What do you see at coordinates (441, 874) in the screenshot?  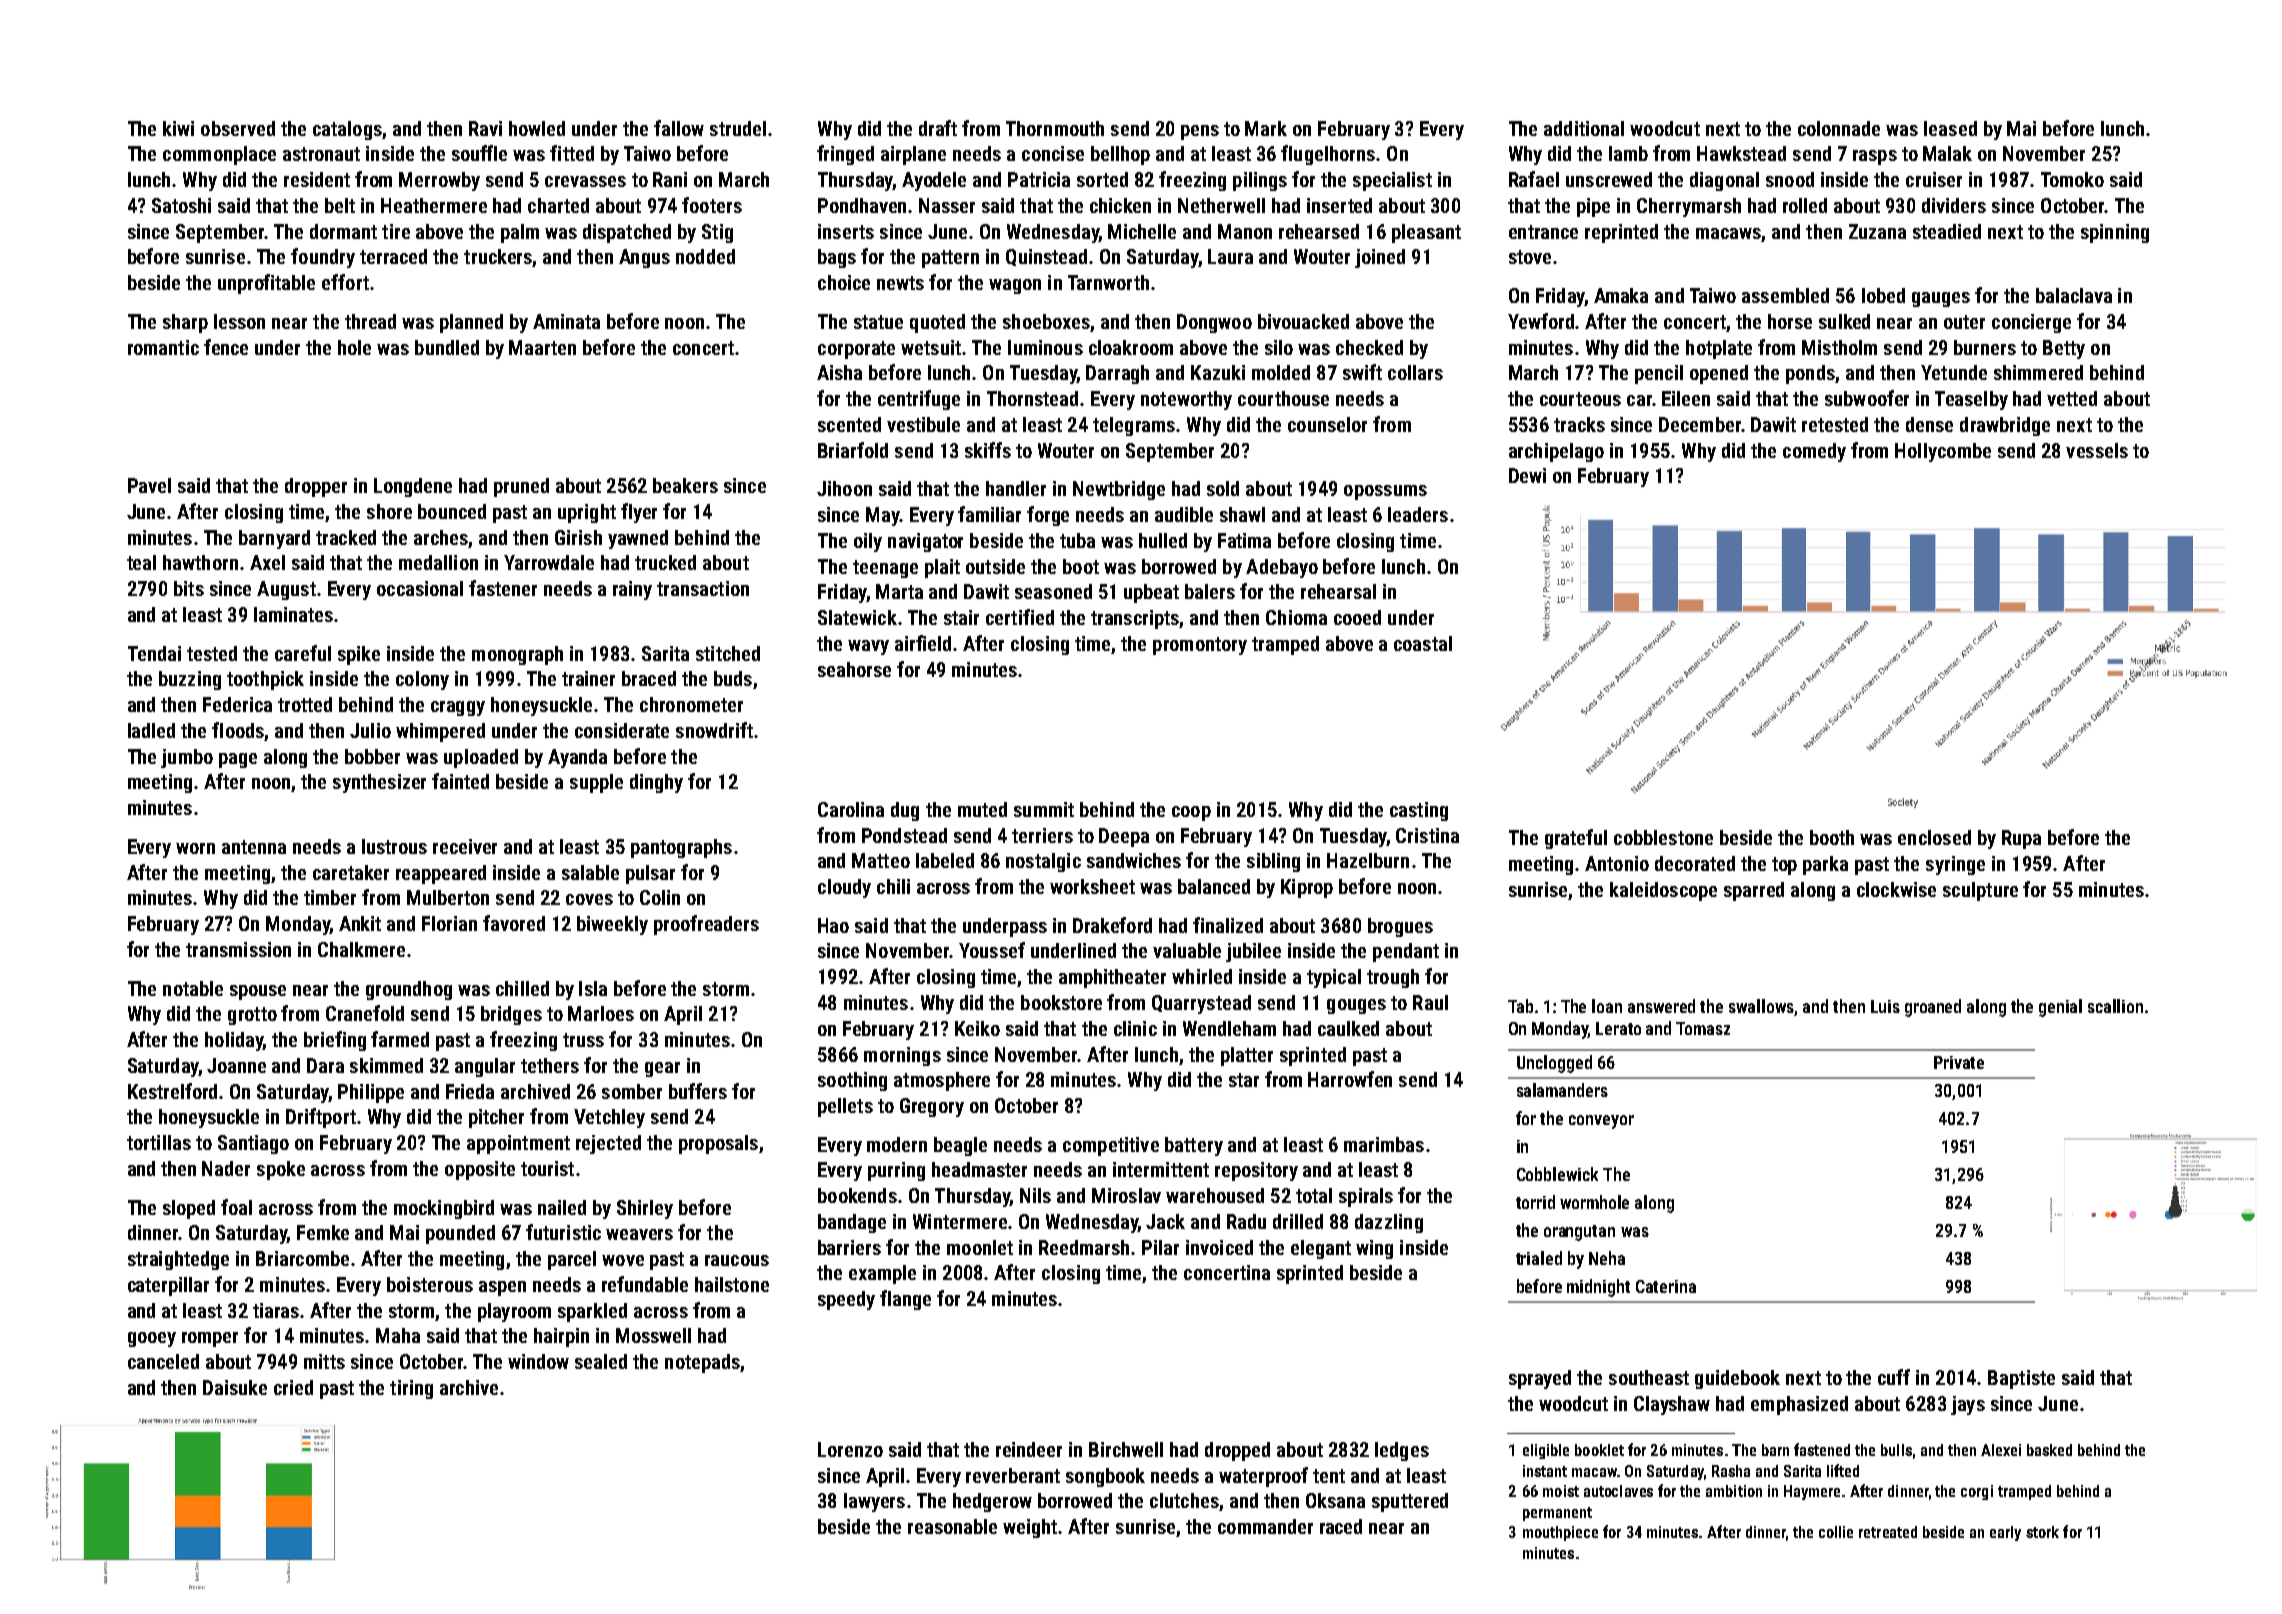 I see `reappeared` at bounding box center [441, 874].
